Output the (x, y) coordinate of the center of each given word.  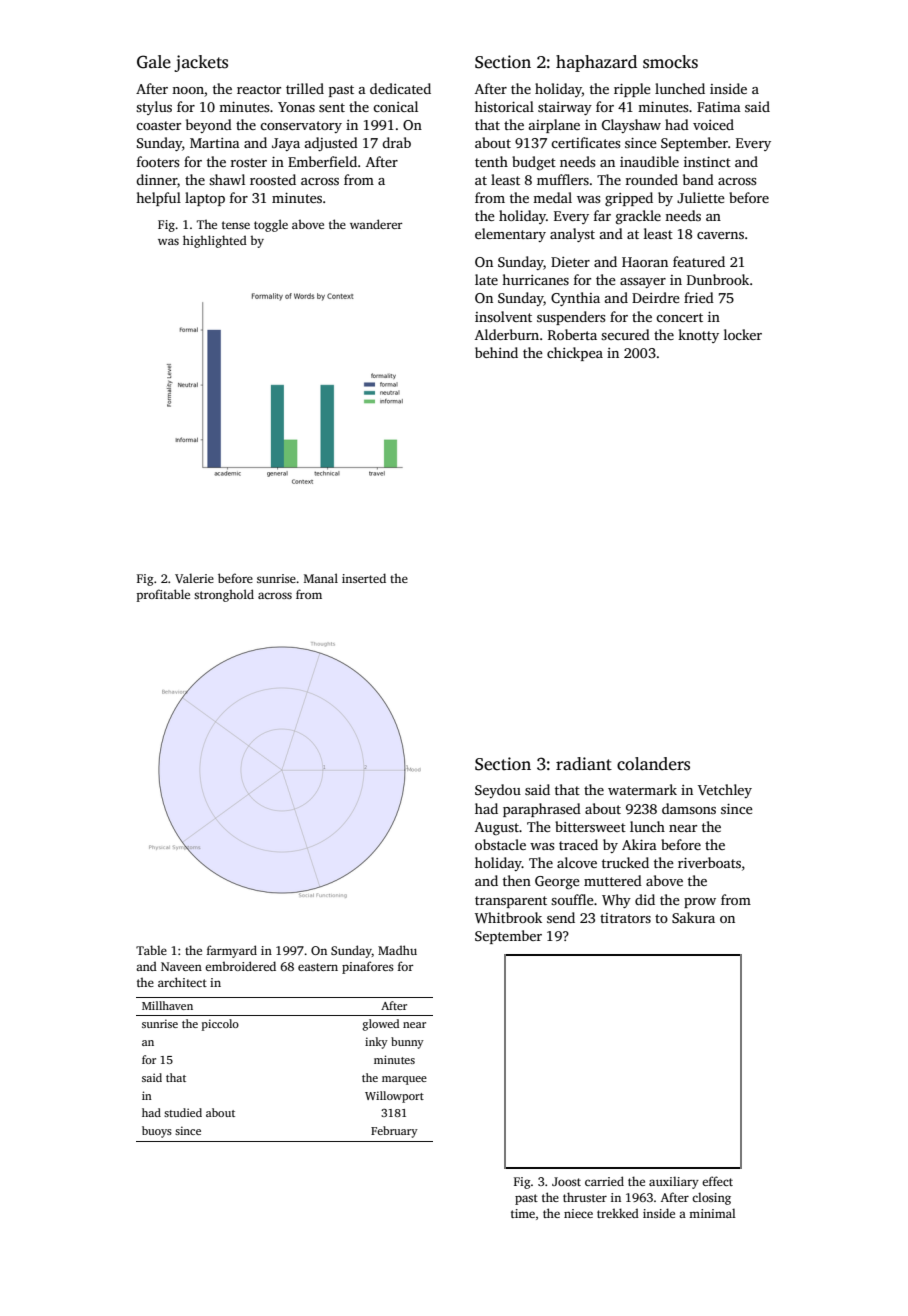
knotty (698, 336)
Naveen (181, 966)
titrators (625, 918)
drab (396, 142)
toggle (271, 225)
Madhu (397, 950)
